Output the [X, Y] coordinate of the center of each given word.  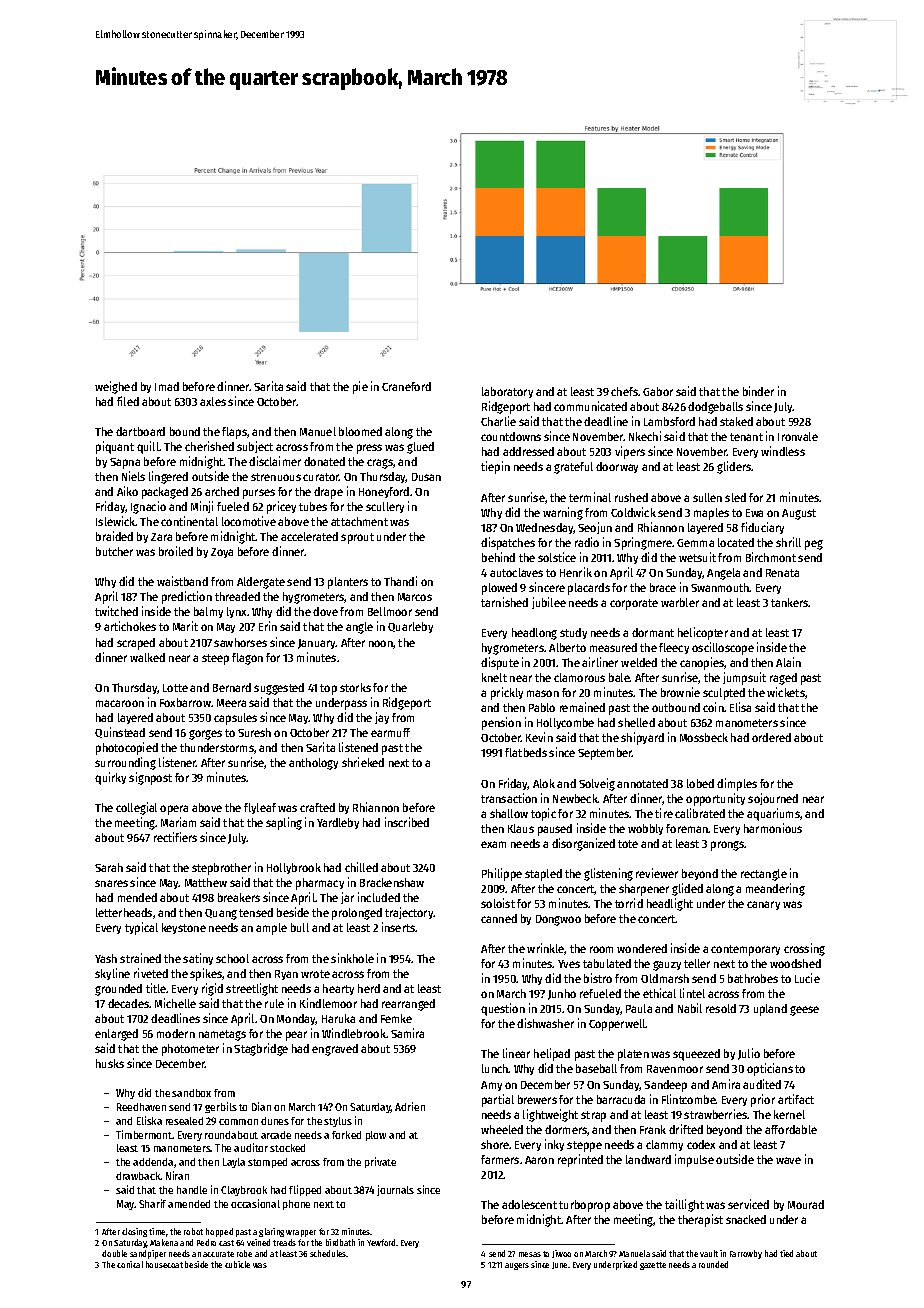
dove [325, 611]
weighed [116, 387]
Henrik [576, 572]
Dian [261, 1106]
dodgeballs [715, 408]
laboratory [507, 392]
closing [134, 1232]
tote [628, 844]
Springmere [643, 543]
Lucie [807, 978]
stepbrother [221, 869]
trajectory [409, 913]
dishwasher [545, 1023]
